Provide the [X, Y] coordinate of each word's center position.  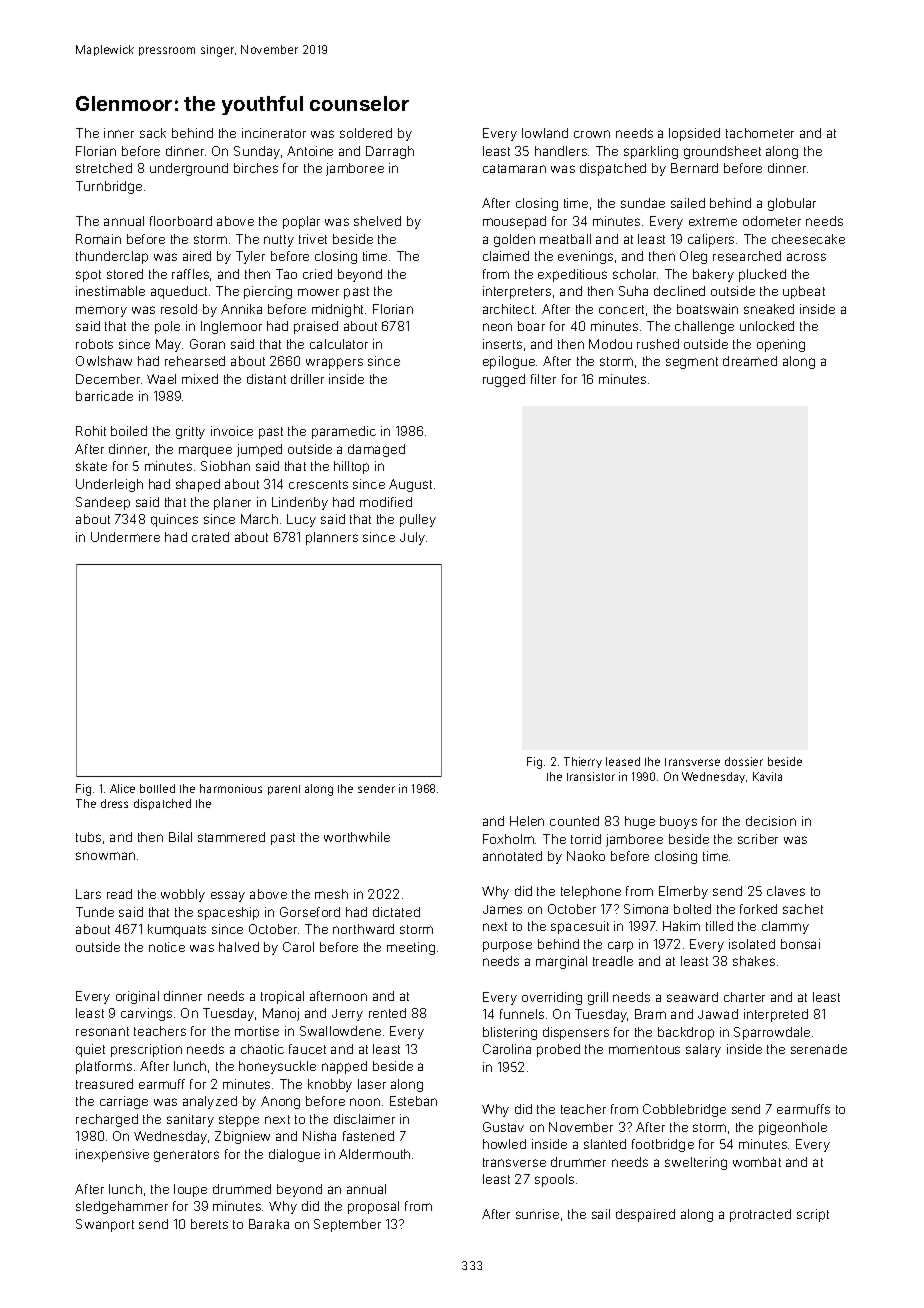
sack [153, 133]
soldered [366, 133]
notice [167, 947]
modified [386, 502]
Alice [122, 788]
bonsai [800, 944]
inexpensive [112, 1155]
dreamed [750, 361]
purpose [507, 946]
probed [558, 1050]
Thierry [583, 762]
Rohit [91, 431]
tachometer [760, 133]
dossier [744, 761]
